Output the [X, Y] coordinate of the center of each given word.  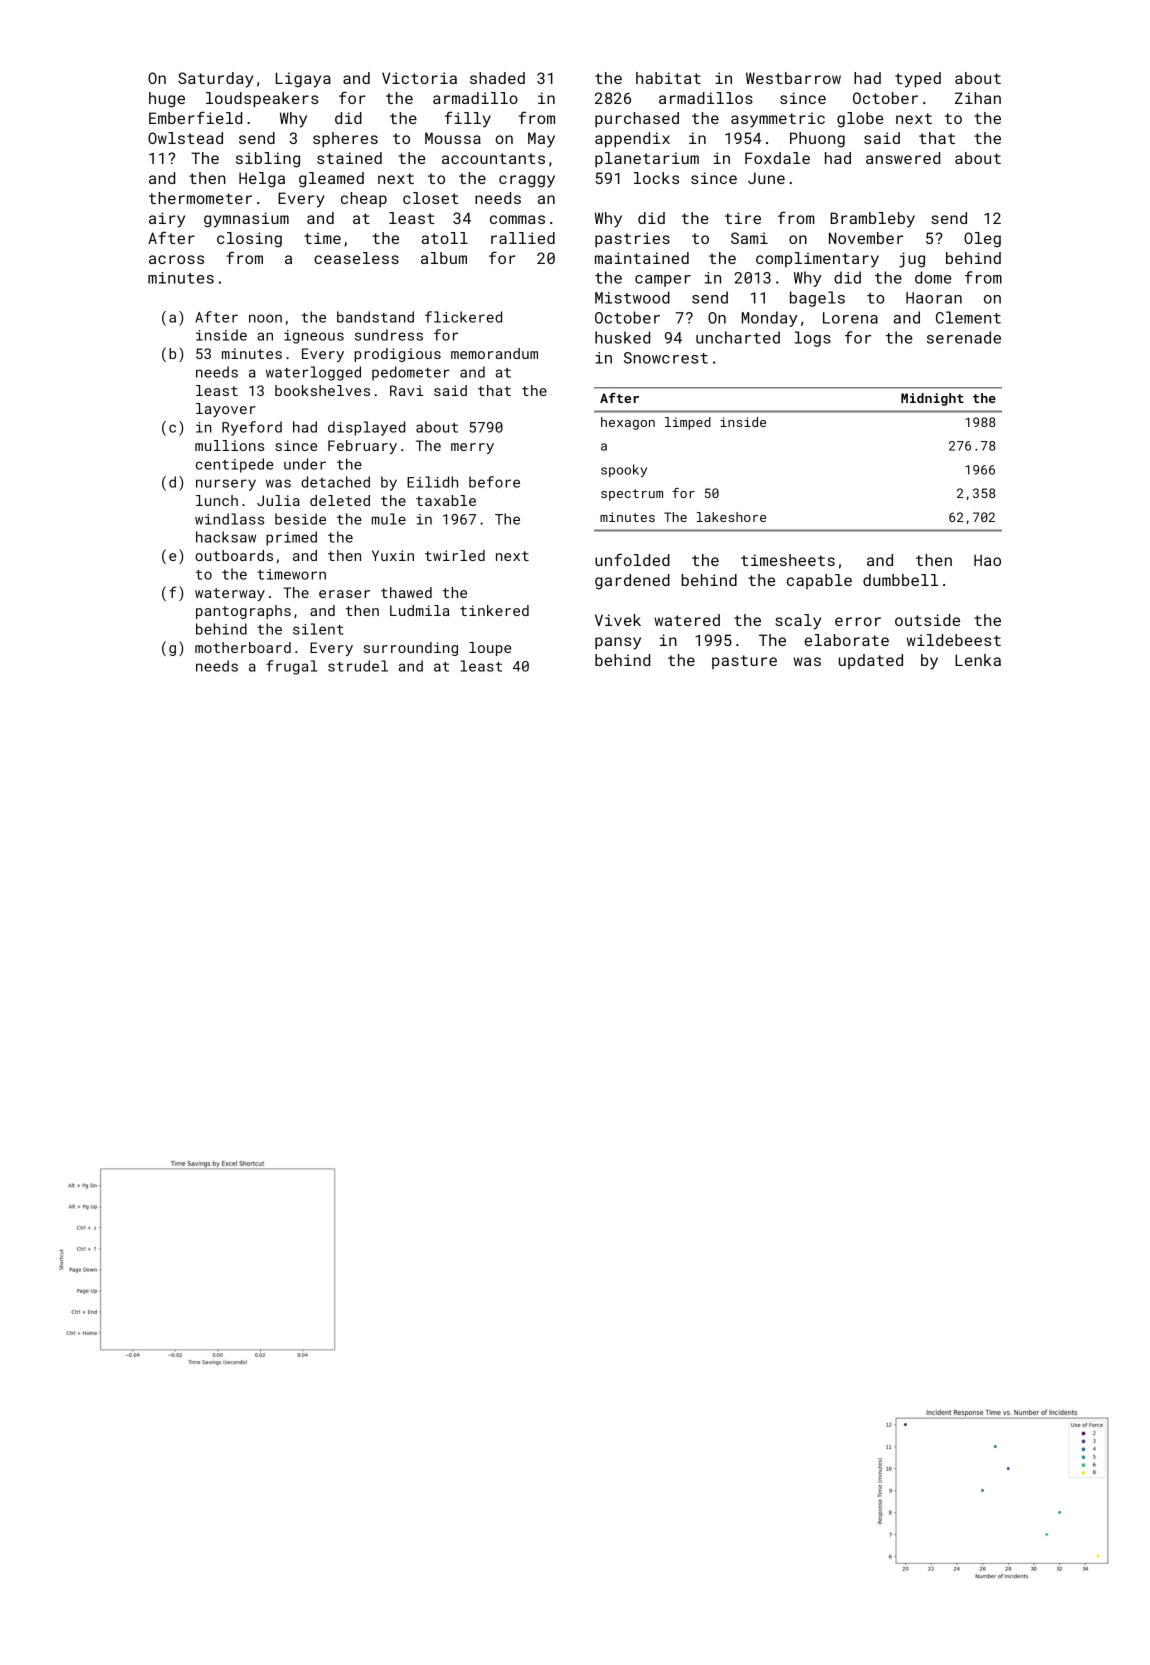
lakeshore [731, 517]
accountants [493, 158]
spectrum [632, 495]
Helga [262, 180]
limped [688, 423]
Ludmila [420, 610]
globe [860, 120]
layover [226, 410]
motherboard [243, 647]
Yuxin [393, 555]
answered [903, 158]
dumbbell [900, 580]
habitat [668, 78]
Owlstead [185, 138]
